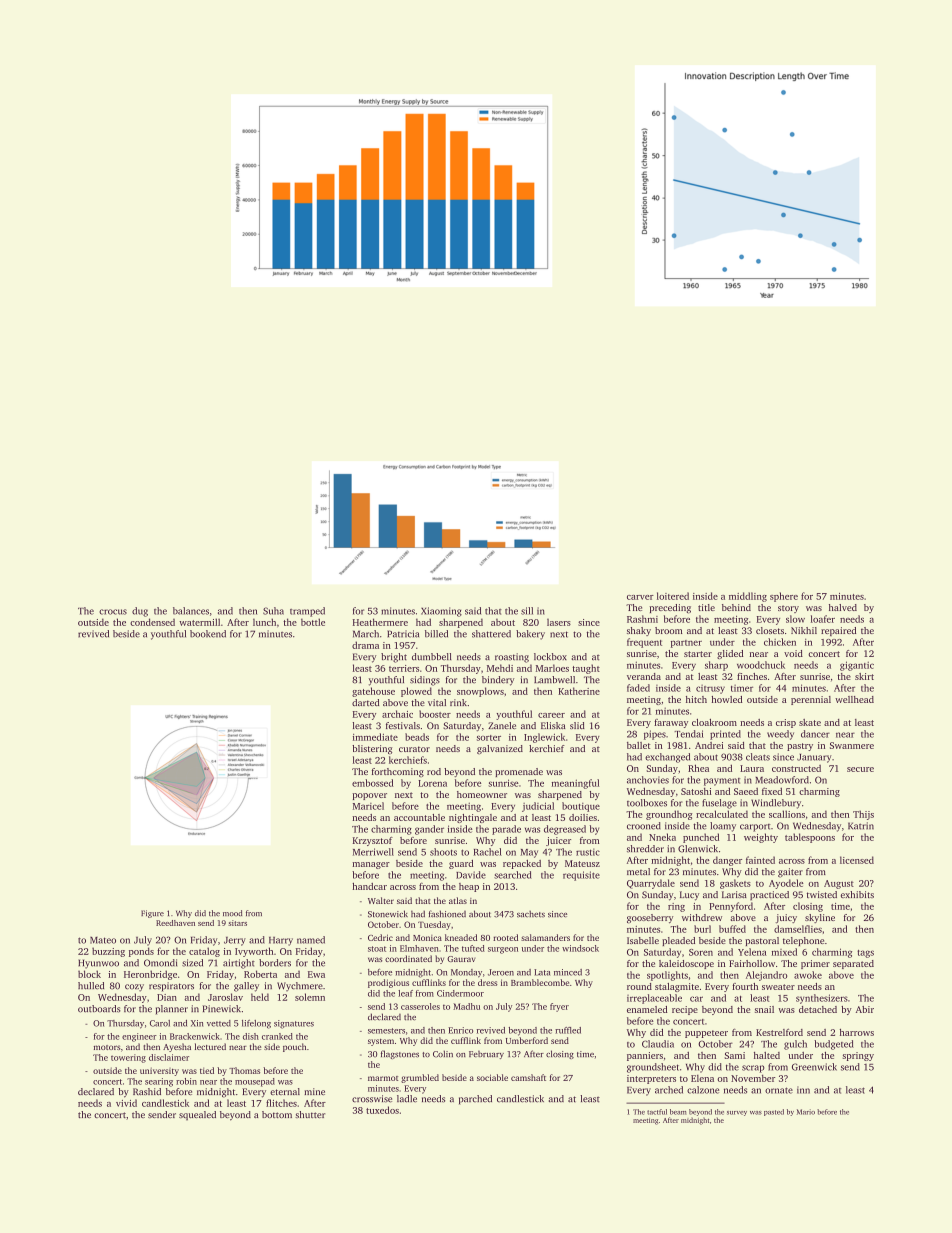 Image resolution: width=952 pixels, height=1233 pixels. I want to click on heap, so click(469, 887).
